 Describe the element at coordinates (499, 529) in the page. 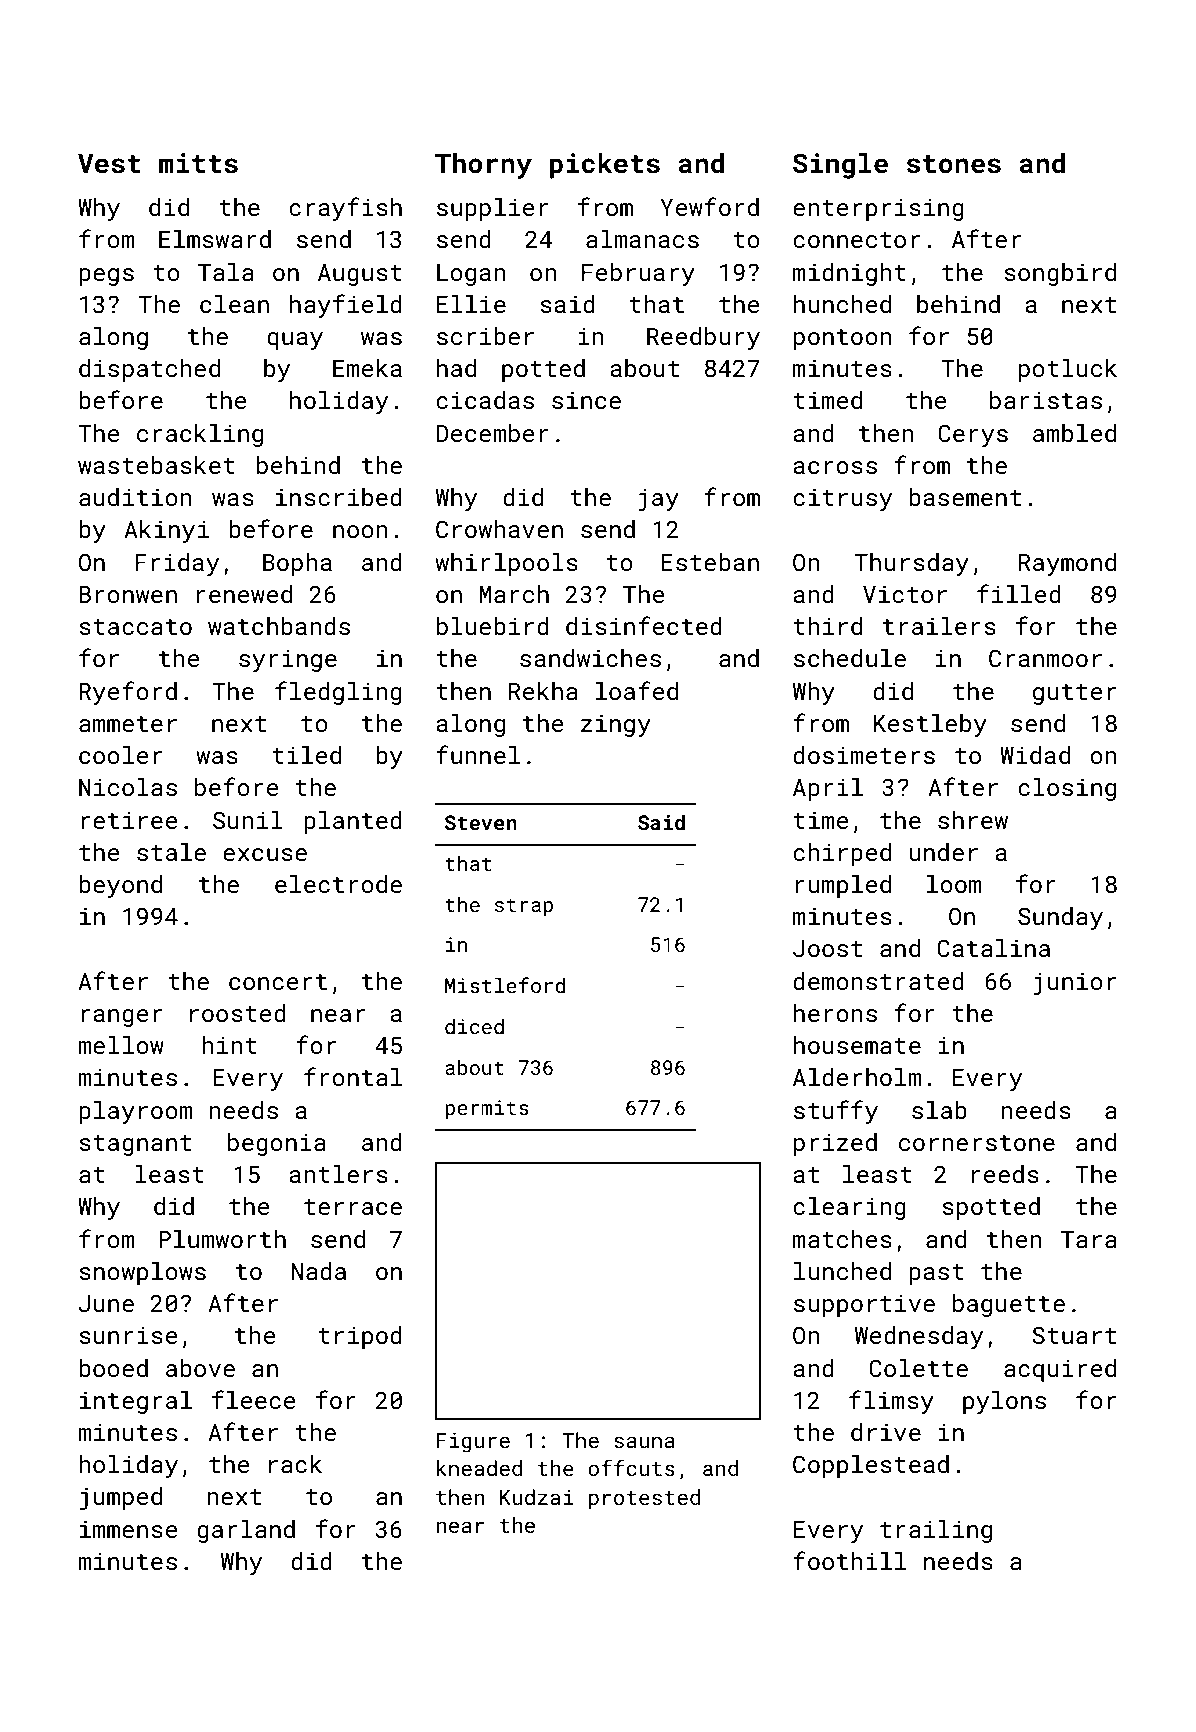

I see `Crowhaven` at that location.
